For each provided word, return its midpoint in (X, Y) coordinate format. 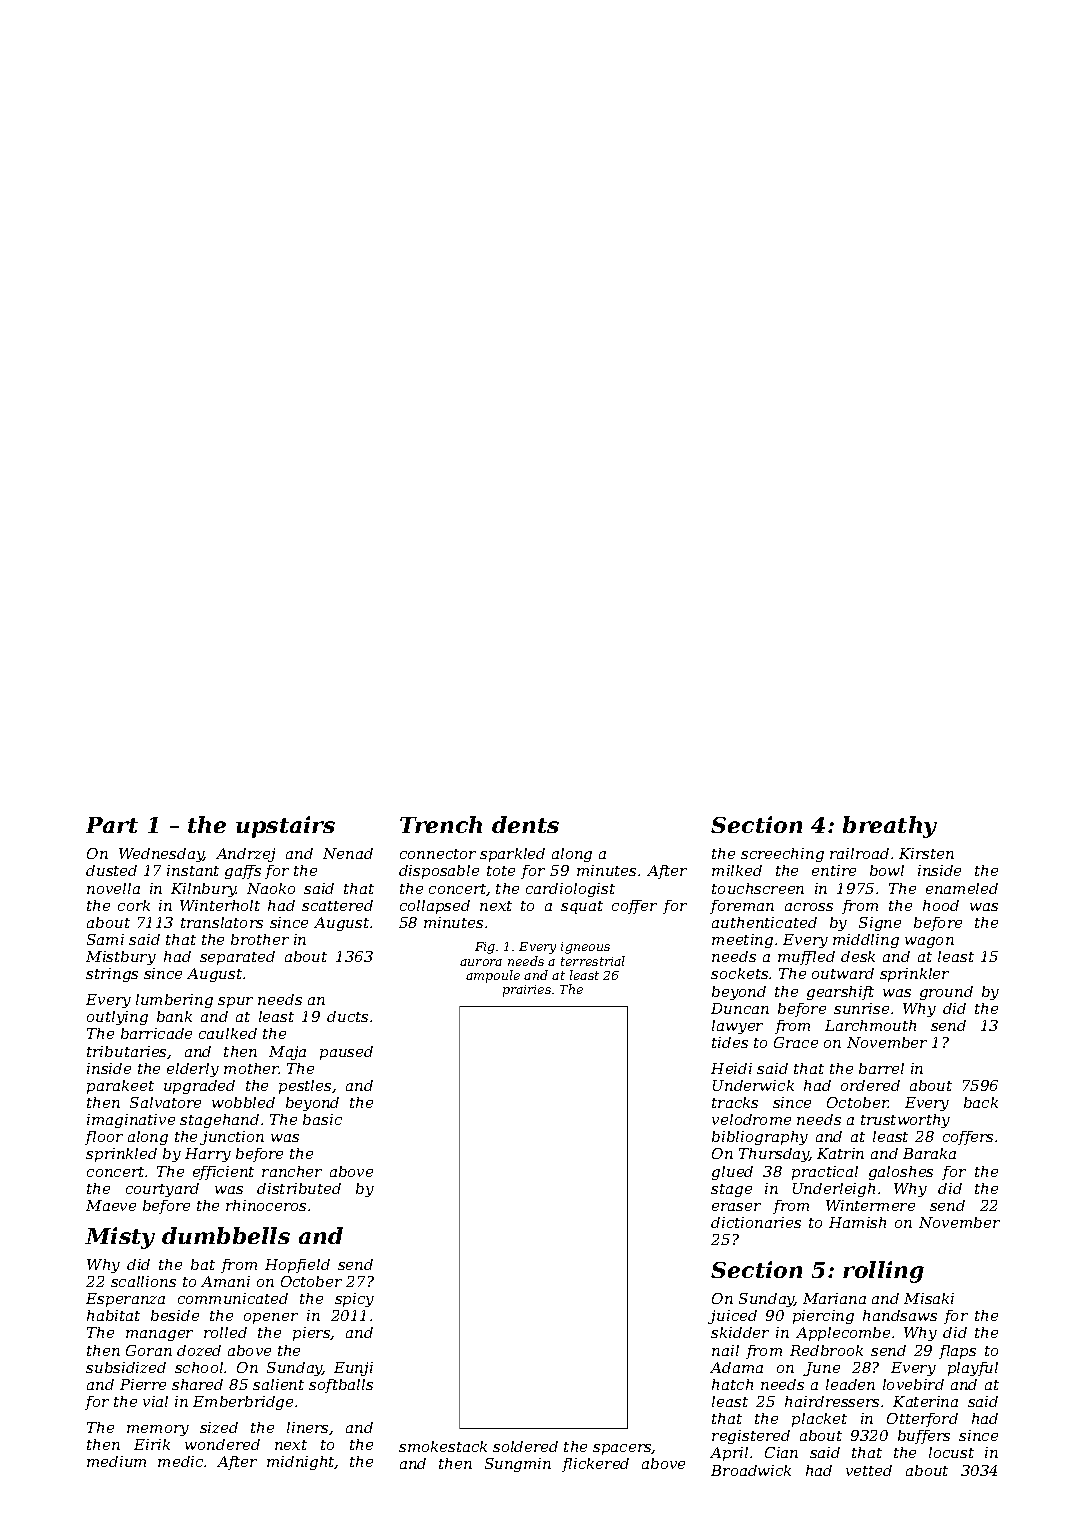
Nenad (348, 853)
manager (159, 1335)
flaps (957, 1352)
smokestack (443, 1446)
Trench (441, 824)
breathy (890, 827)
